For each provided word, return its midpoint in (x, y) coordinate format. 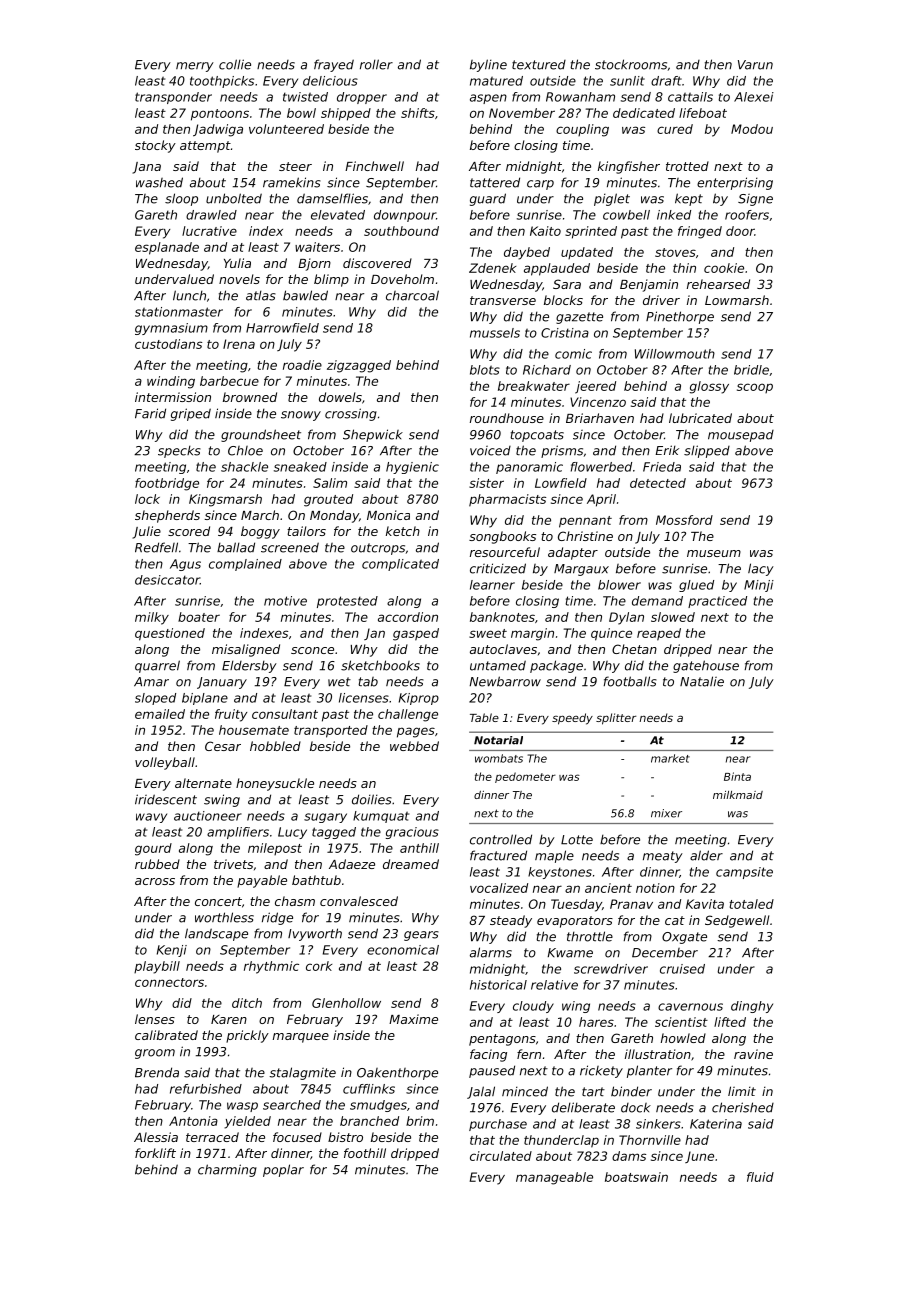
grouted (328, 500)
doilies (372, 799)
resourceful (505, 552)
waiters (317, 247)
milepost (275, 849)
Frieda (662, 467)
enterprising (735, 183)
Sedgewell (737, 921)
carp (540, 185)
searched (292, 1105)
